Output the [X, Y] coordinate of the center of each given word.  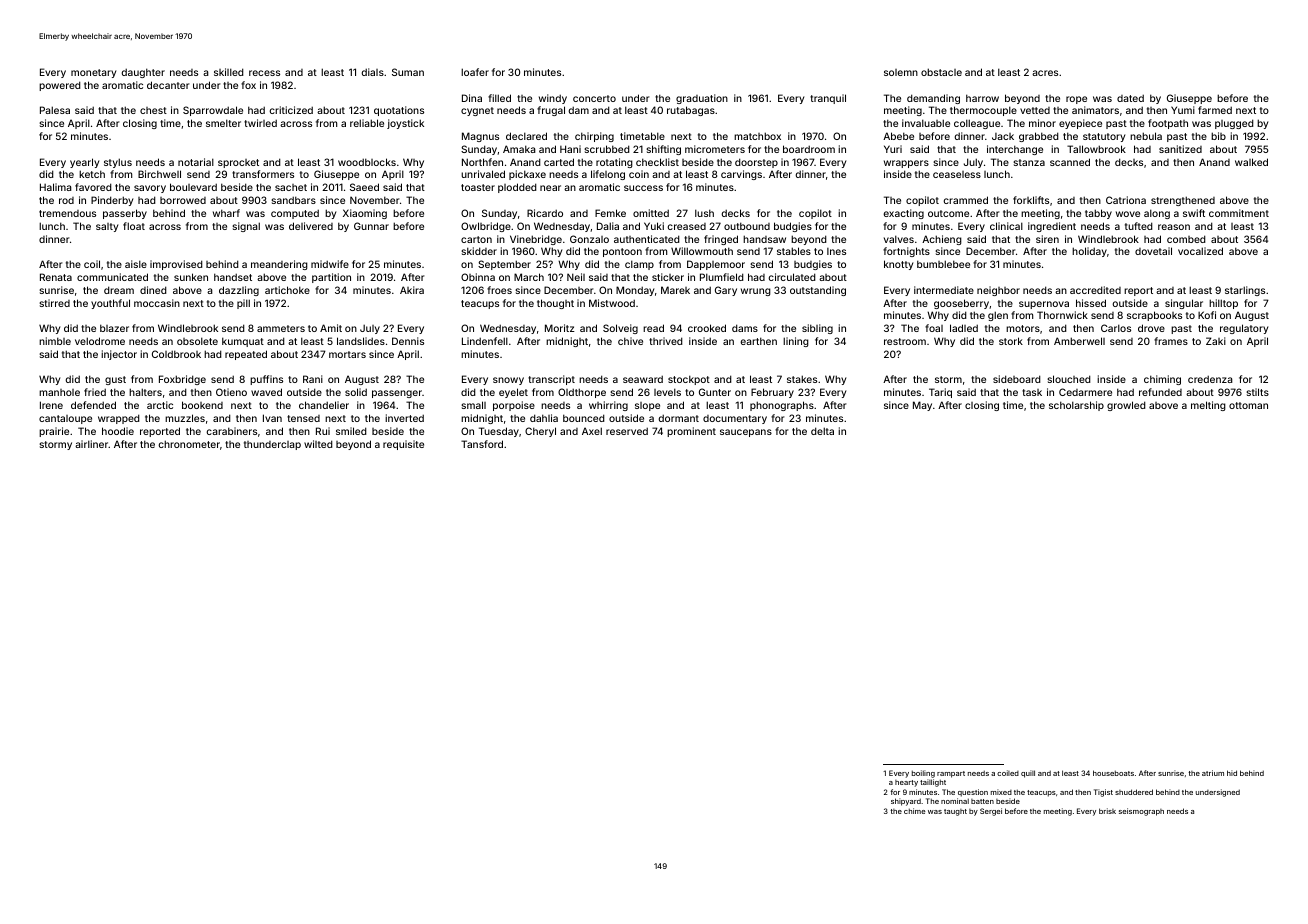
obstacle [941, 72]
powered [60, 86]
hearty [906, 783]
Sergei [991, 812]
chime [915, 811]
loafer [475, 72]
